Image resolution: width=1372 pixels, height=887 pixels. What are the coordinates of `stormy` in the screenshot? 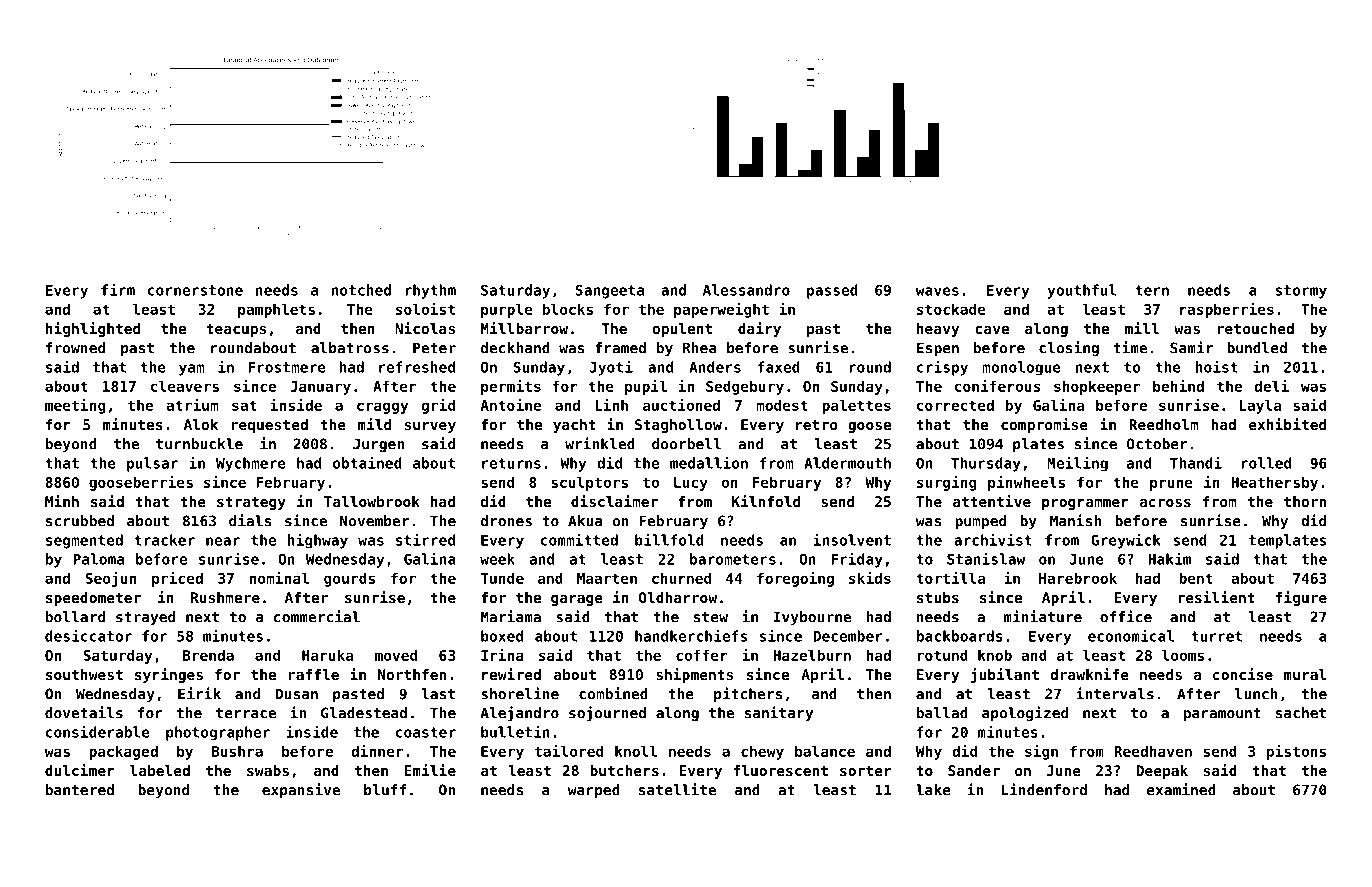 It's located at (1301, 292).
